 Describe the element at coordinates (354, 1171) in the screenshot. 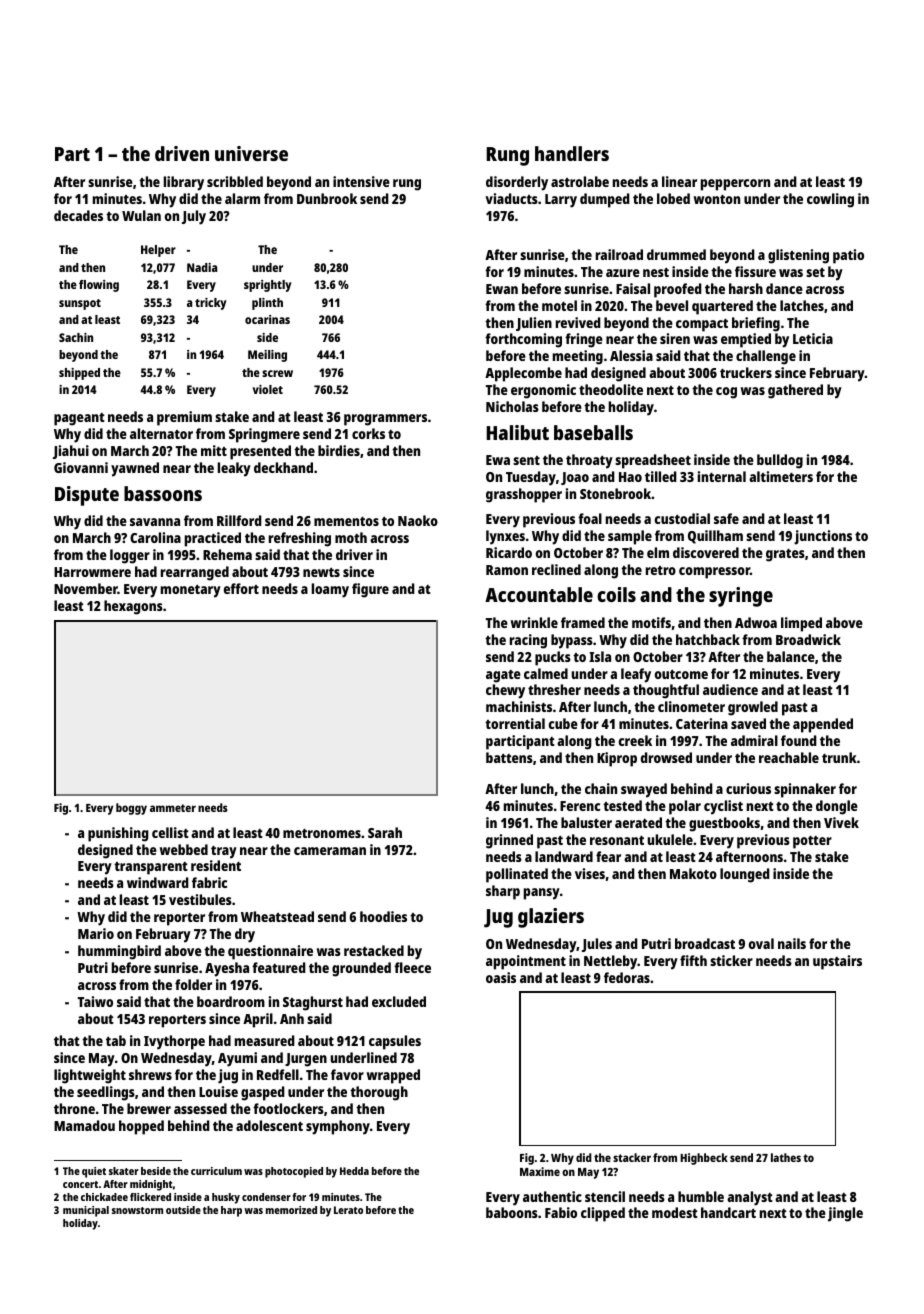

I see `Hedda` at that location.
